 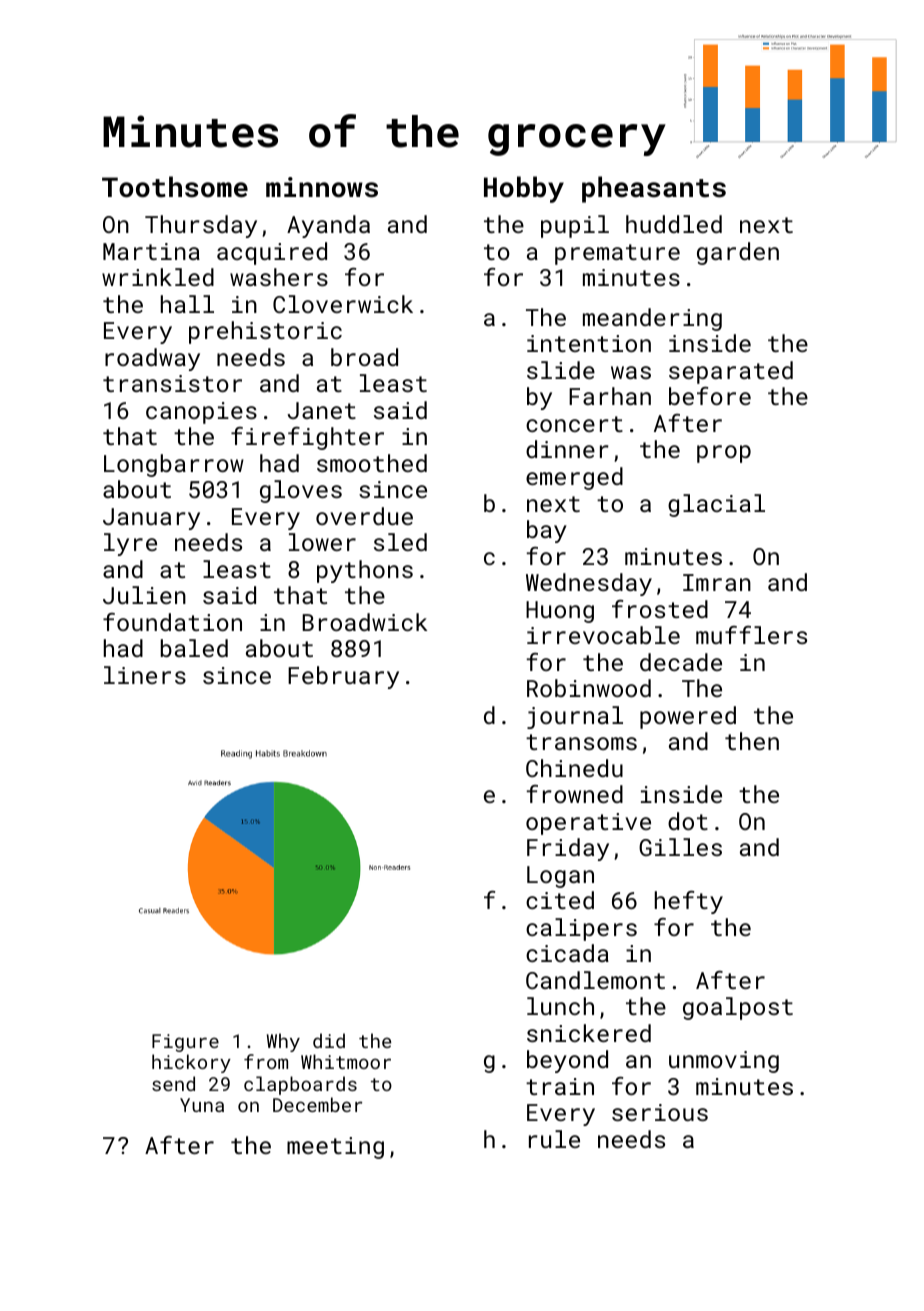 What do you see at coordinates (724, 454) in the screenshot?
I see `prop` at bounding box center [724, 454].
